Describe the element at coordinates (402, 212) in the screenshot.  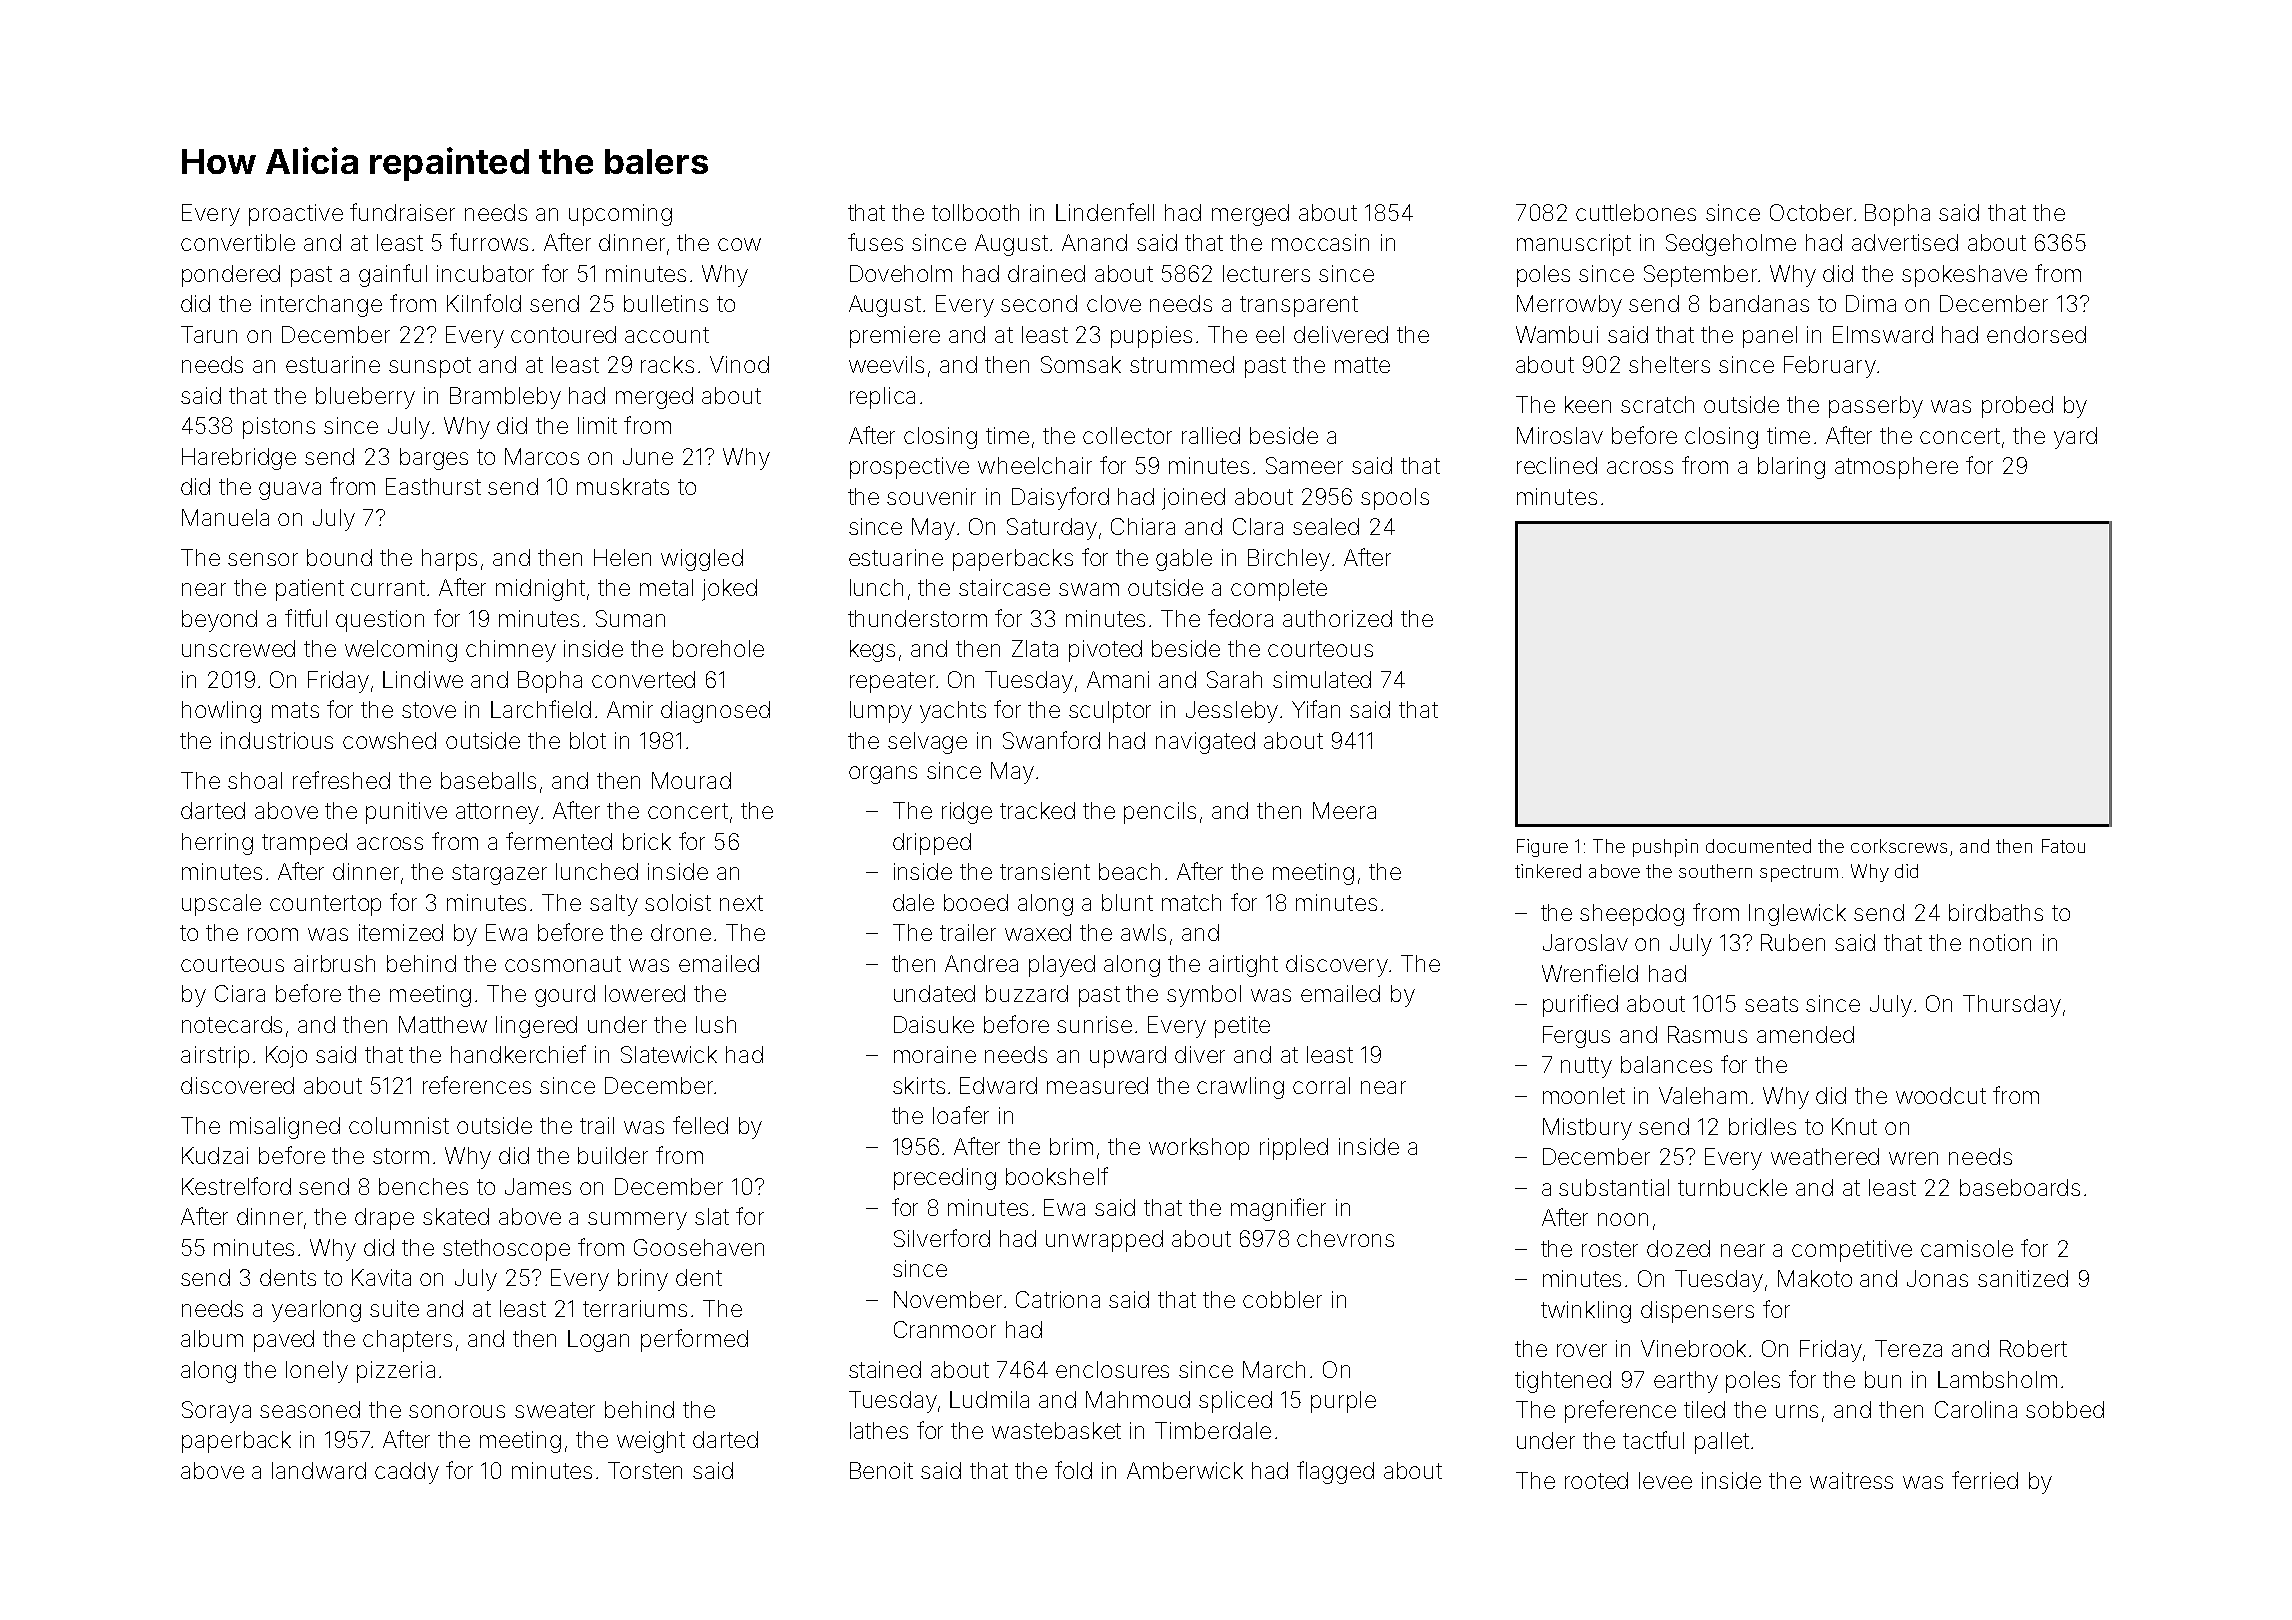
I see `fundraiser` at that location.
